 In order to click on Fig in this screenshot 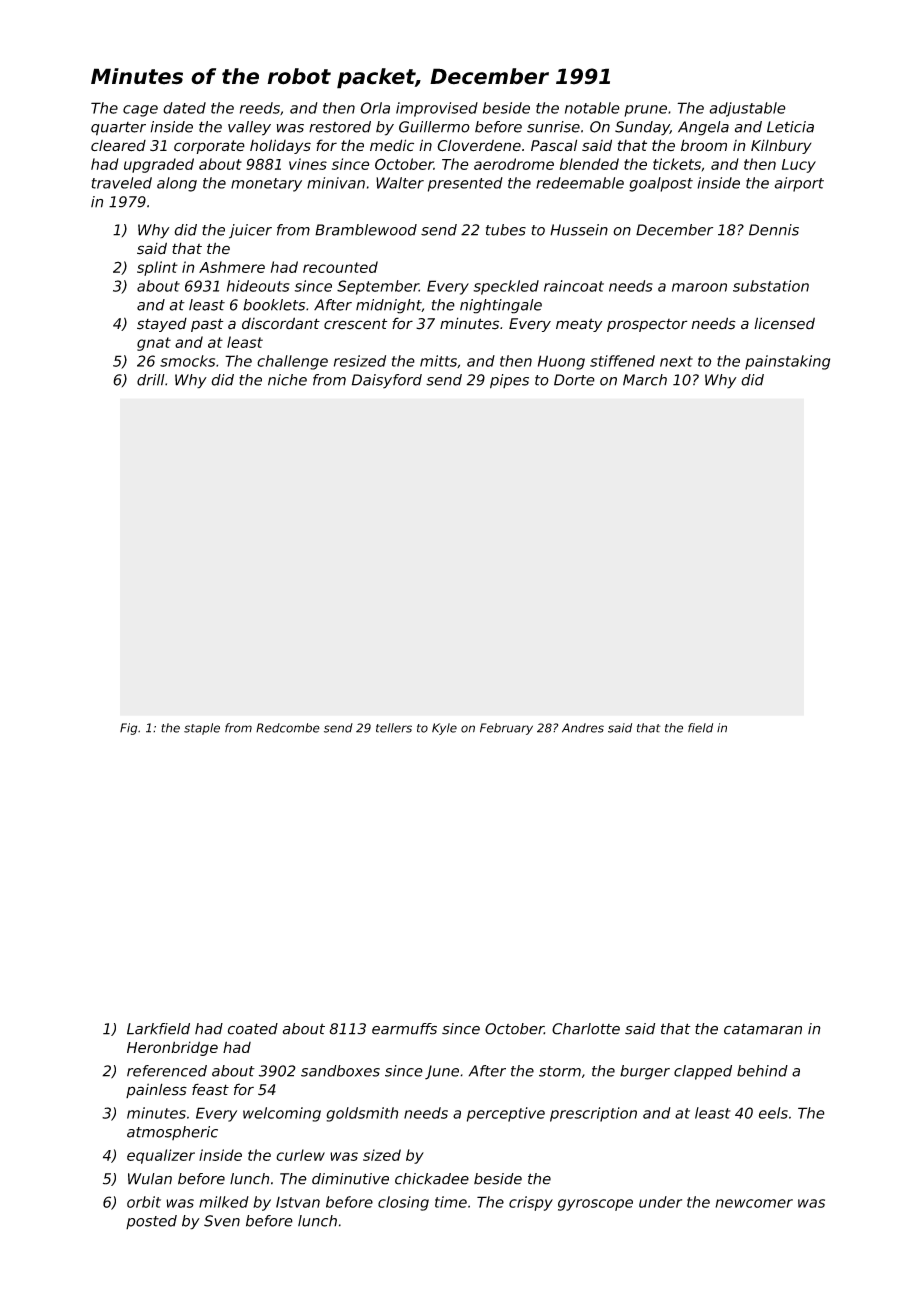, I will do `click(128, 729)`.
